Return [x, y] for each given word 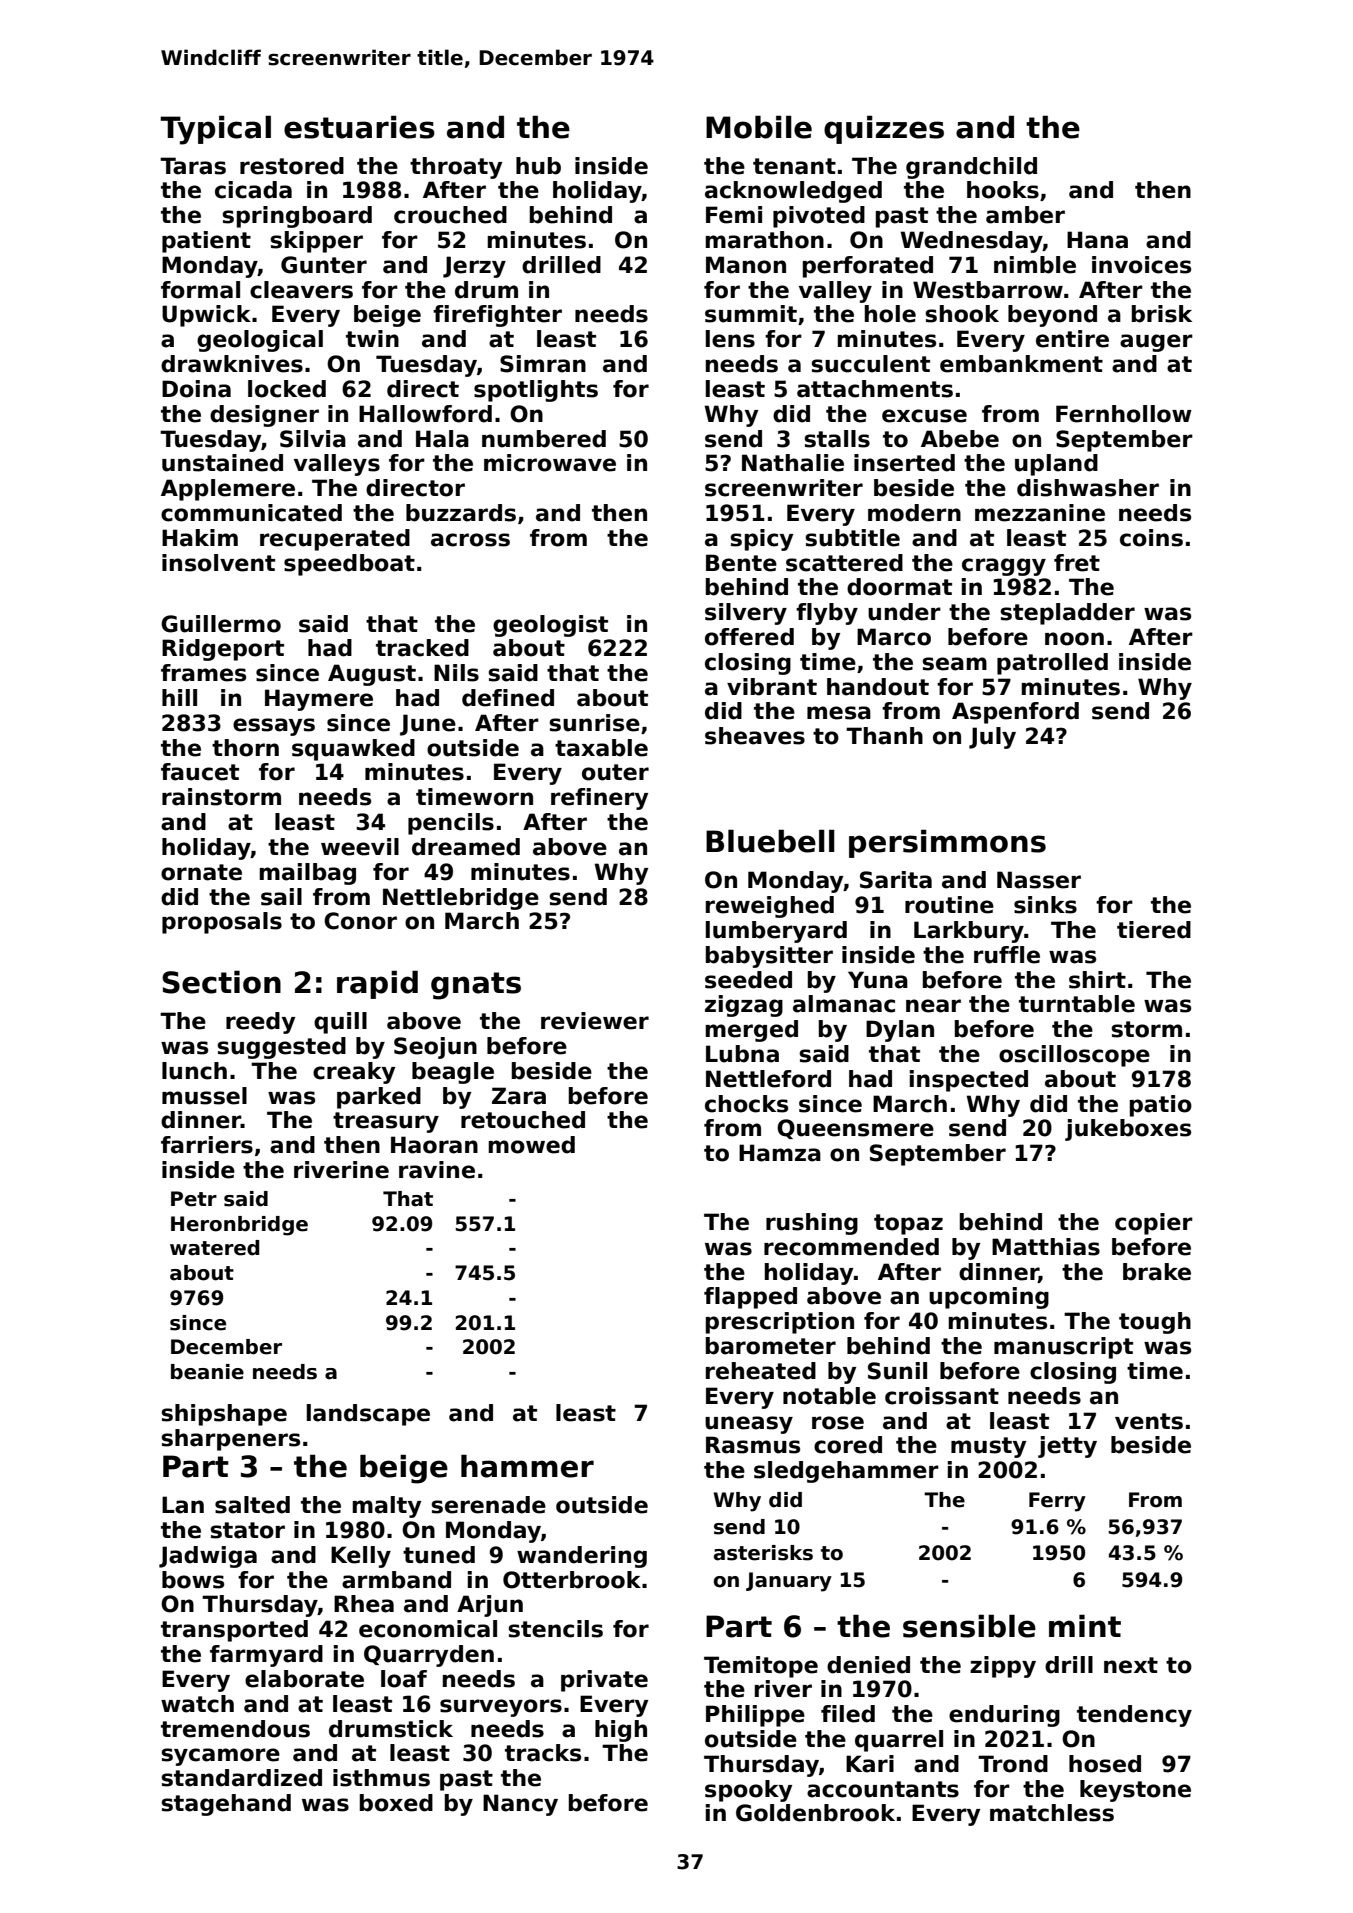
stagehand [226, 1805]
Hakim [200, 538]
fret [1077, 563]
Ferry [1057, 1502]
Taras [193, 166]
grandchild [971, 168]
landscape [368, 1415]
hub [538, 166]
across [470, 540]
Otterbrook [572, 1580]
